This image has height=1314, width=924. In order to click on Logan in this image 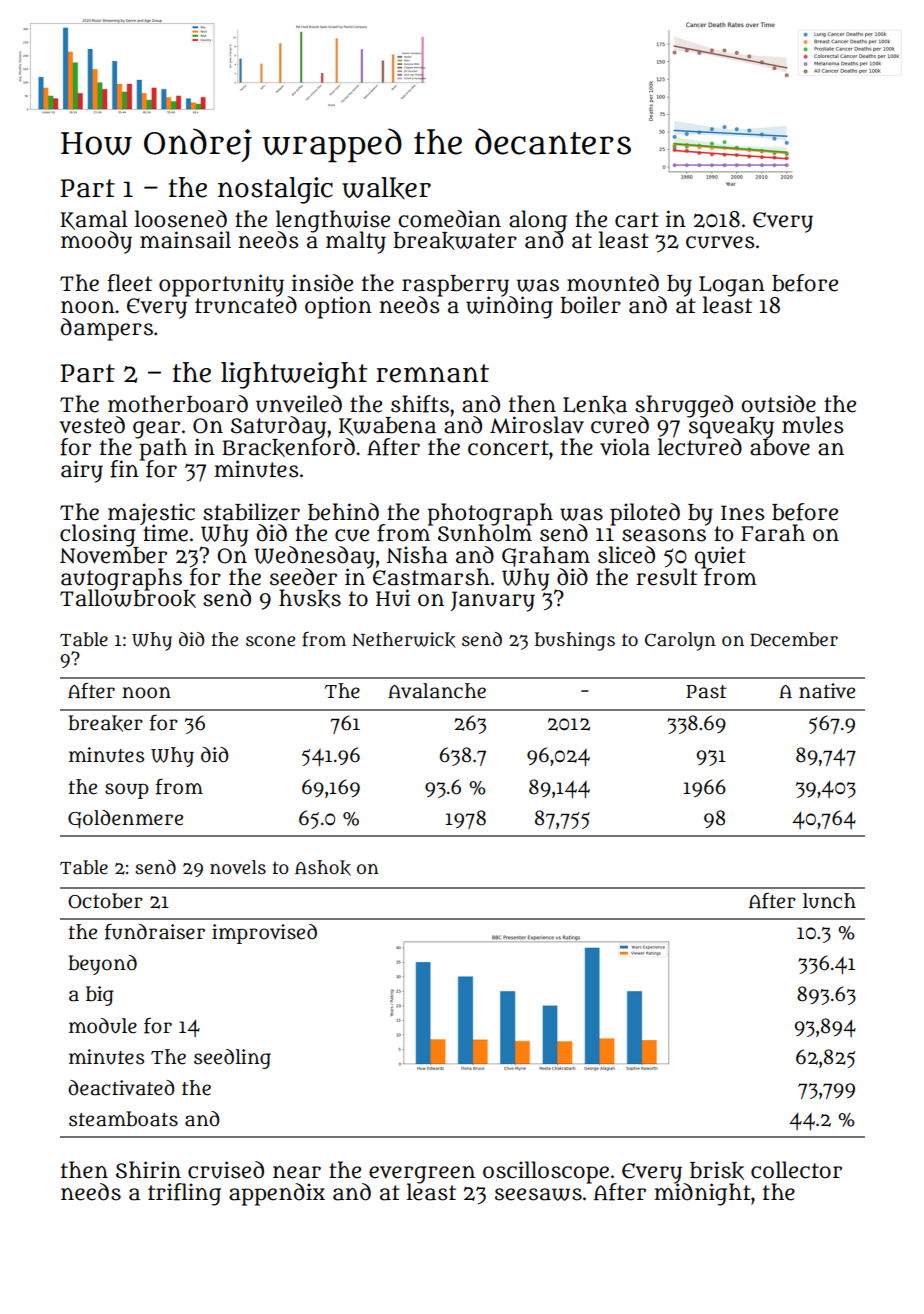, I will do `click(732, 286)`.
